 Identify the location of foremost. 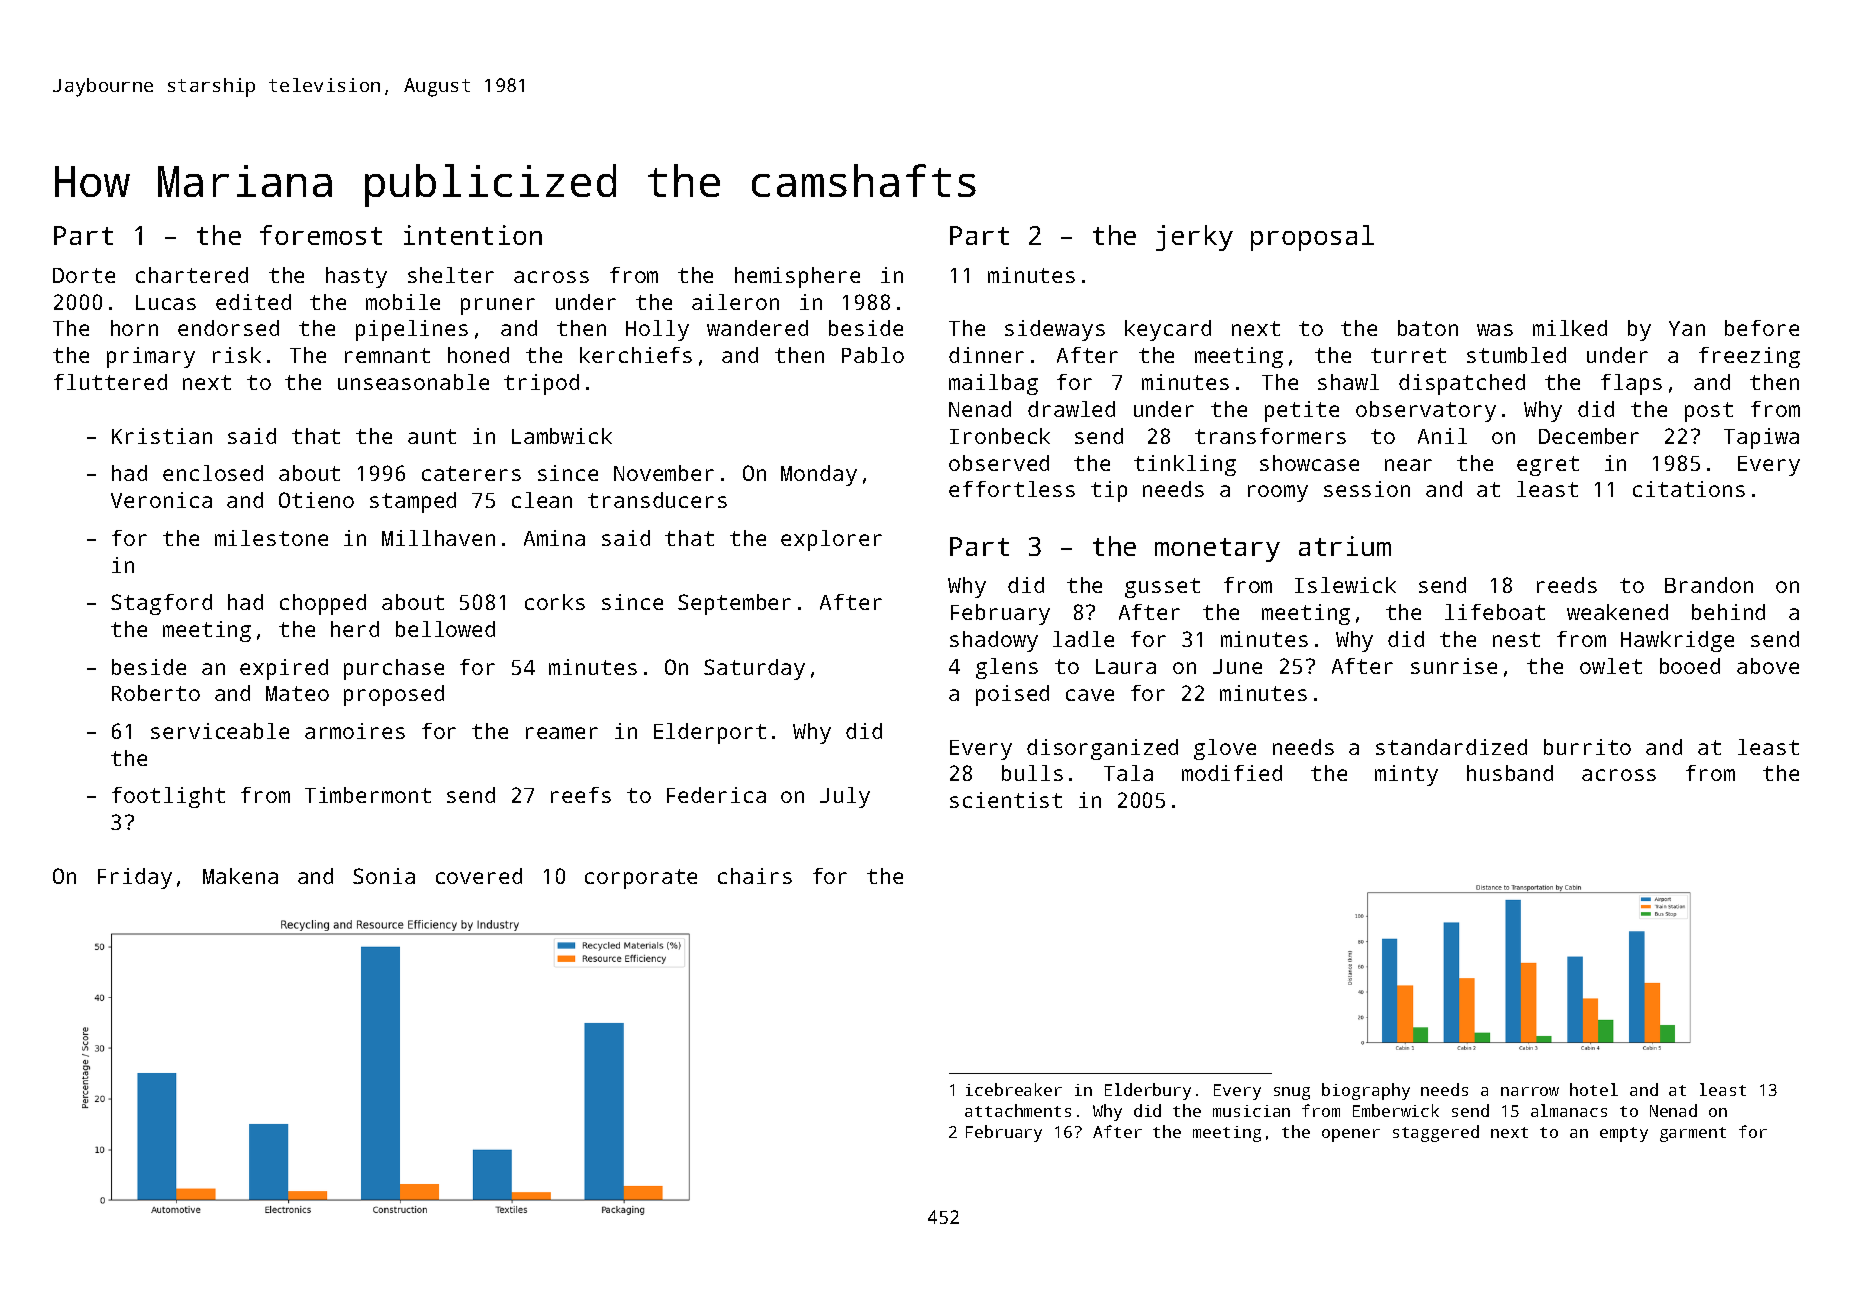
(321, 235).
